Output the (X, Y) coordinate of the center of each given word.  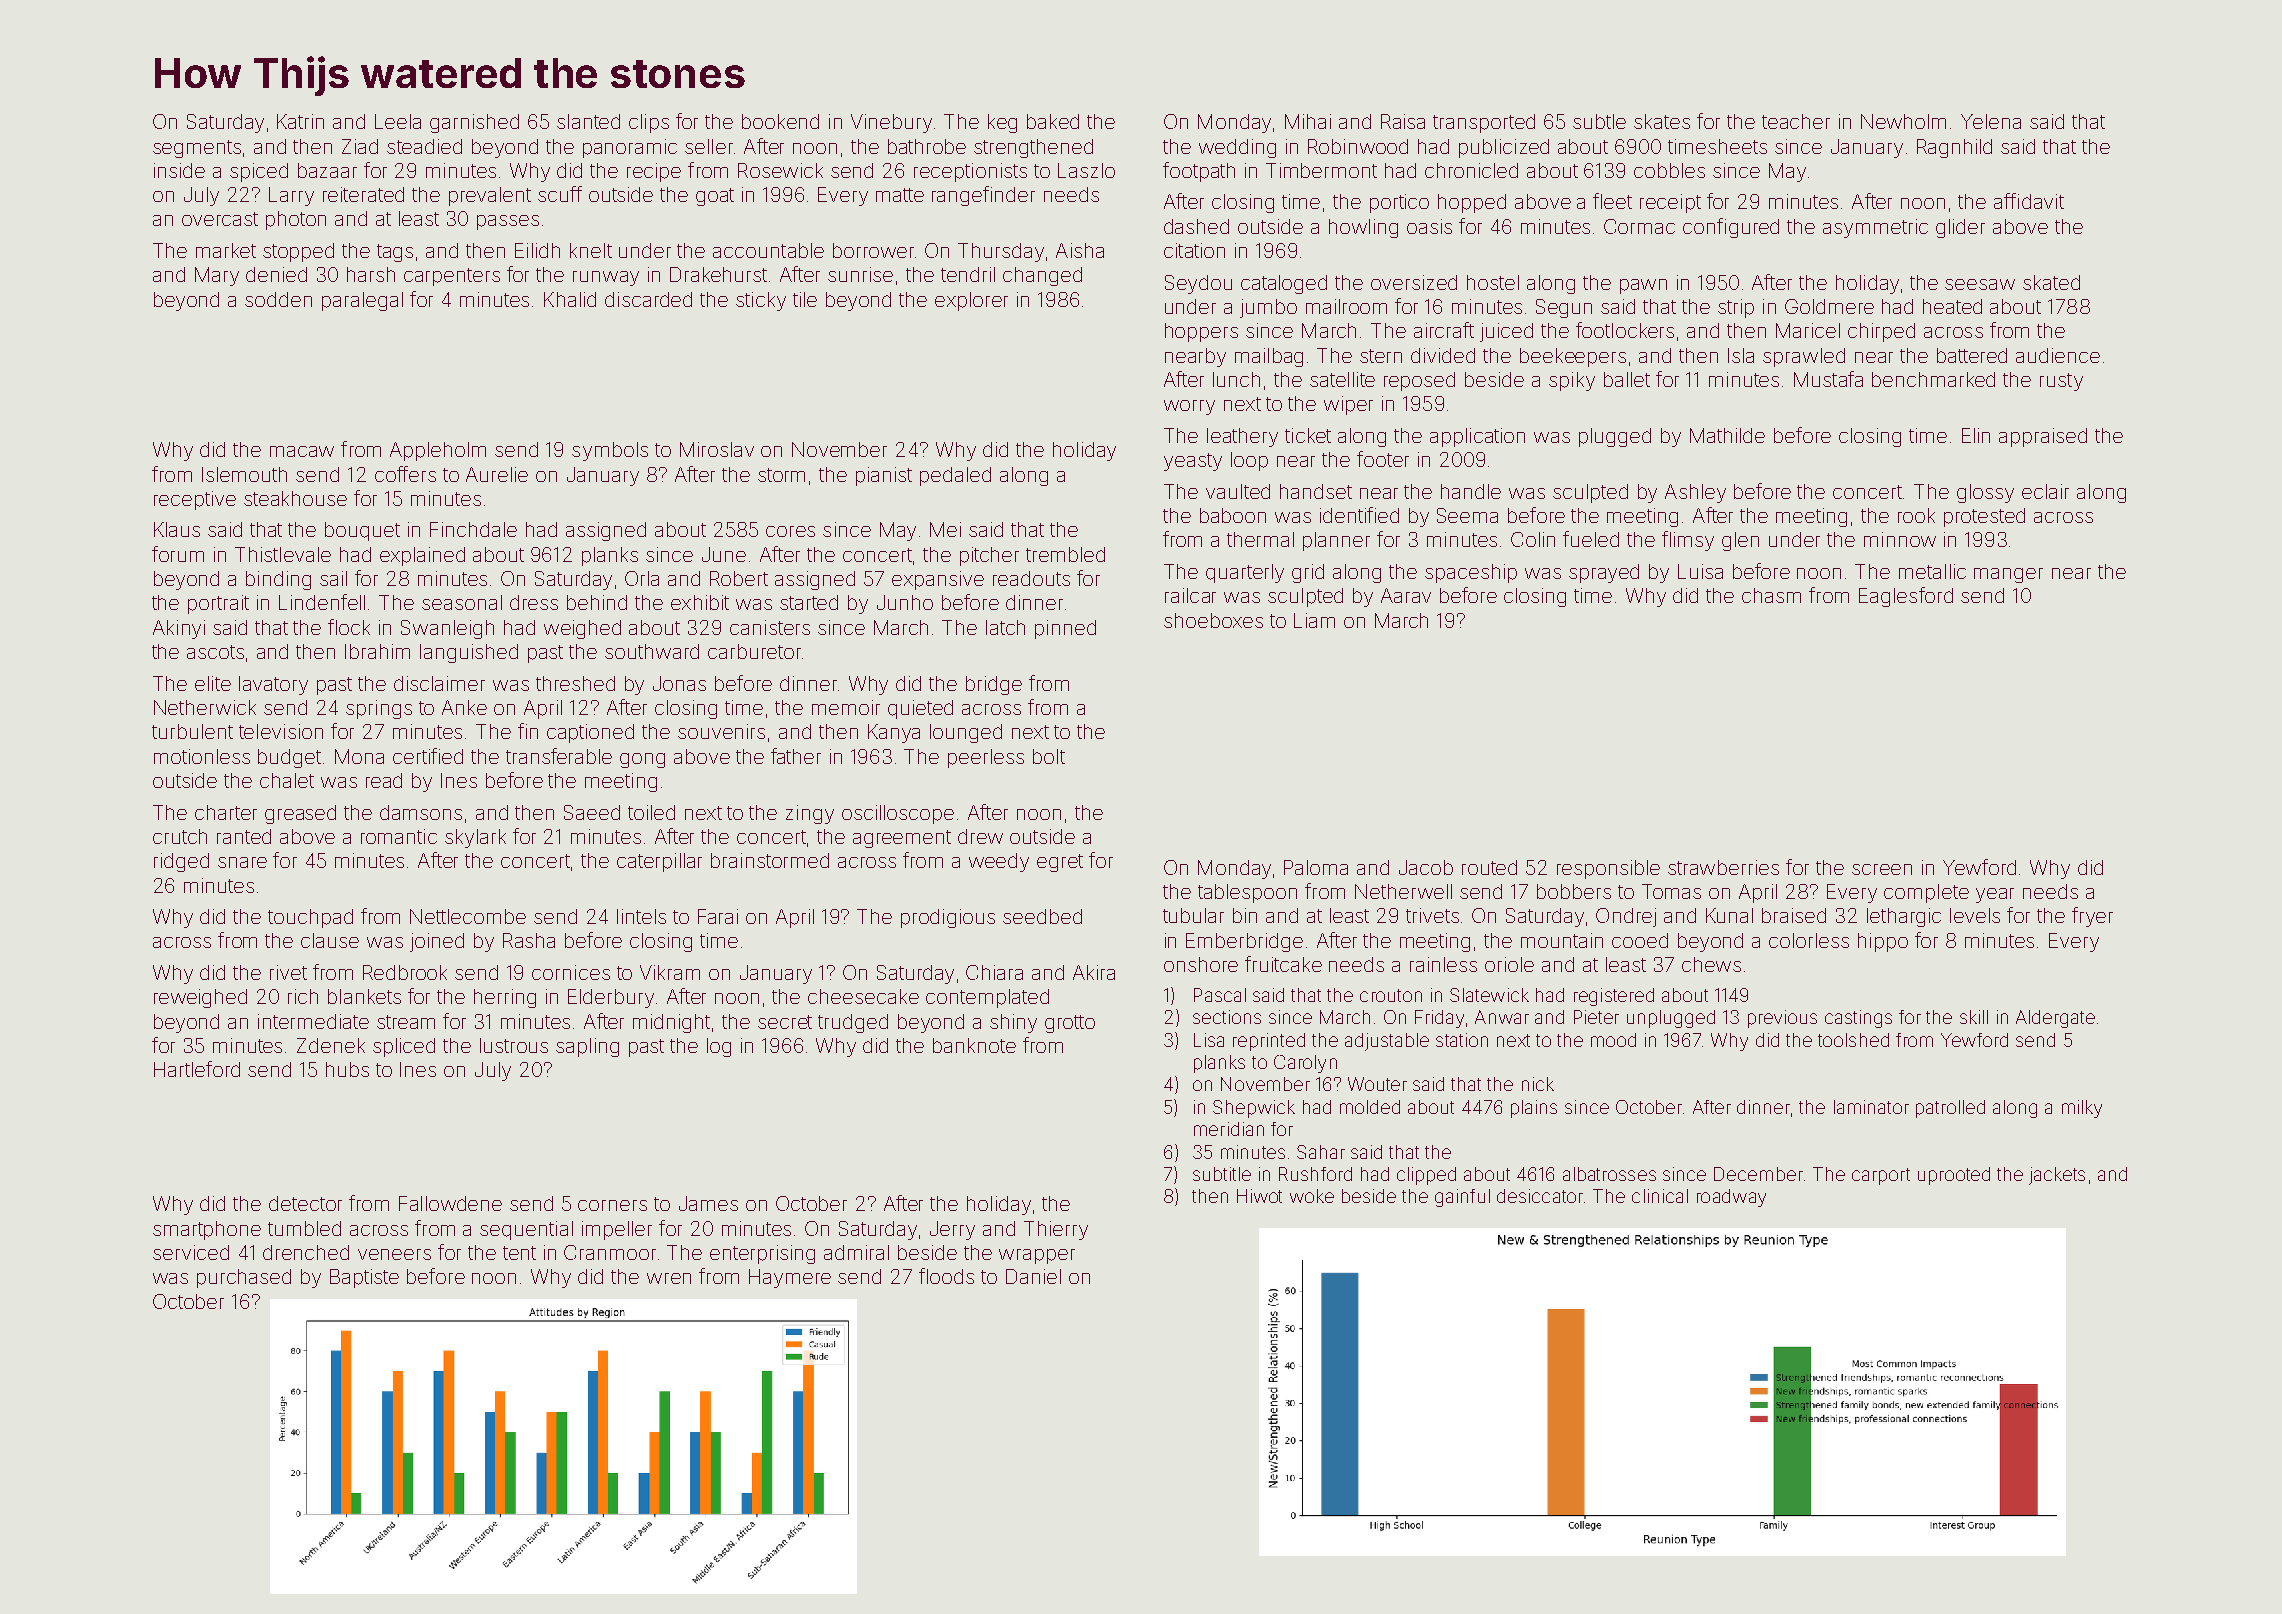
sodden (278, 299)
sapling (587, 1047)
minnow (1900, 539)
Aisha (1080, 250)
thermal (1260, 539)
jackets (2057, 1176)
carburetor (754, 651)
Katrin (300, 121)
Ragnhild (1954, 148)
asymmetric (1875, 228)
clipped (1426, 1176)
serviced (191, 1252)
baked (1053, 121)
